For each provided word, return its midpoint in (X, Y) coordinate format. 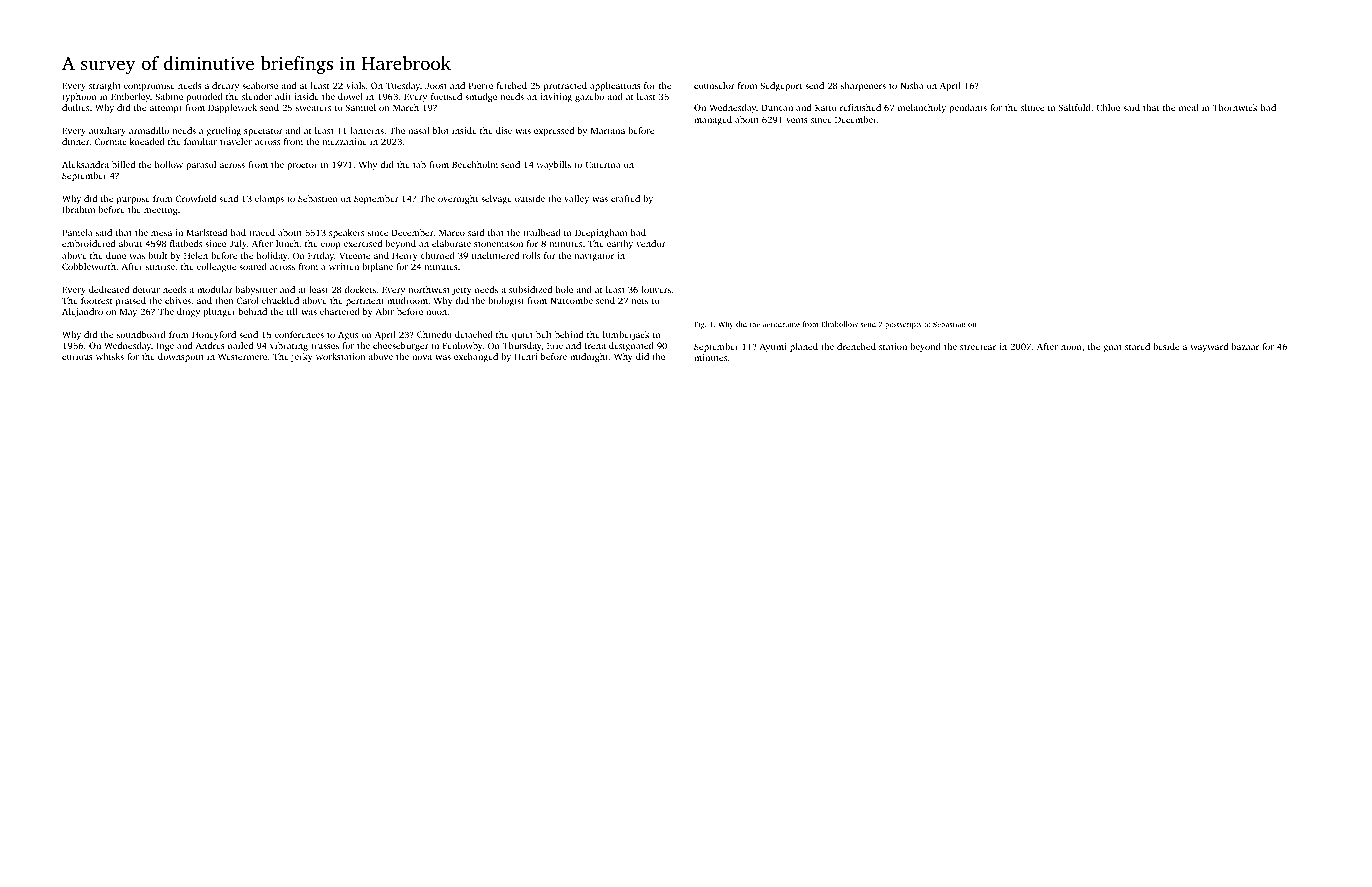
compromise (149, 86)
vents (797, 120)
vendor (650, 243)
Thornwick (1235, 107)
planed (804, 347)
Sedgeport (781, 86)
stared (1137, 346)
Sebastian (949, 324)
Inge (165, 346)
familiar (200, 141)
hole (564, 289)
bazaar (1245, 346)
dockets (360, 289)
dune (116, 255)
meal (1188, 107)
